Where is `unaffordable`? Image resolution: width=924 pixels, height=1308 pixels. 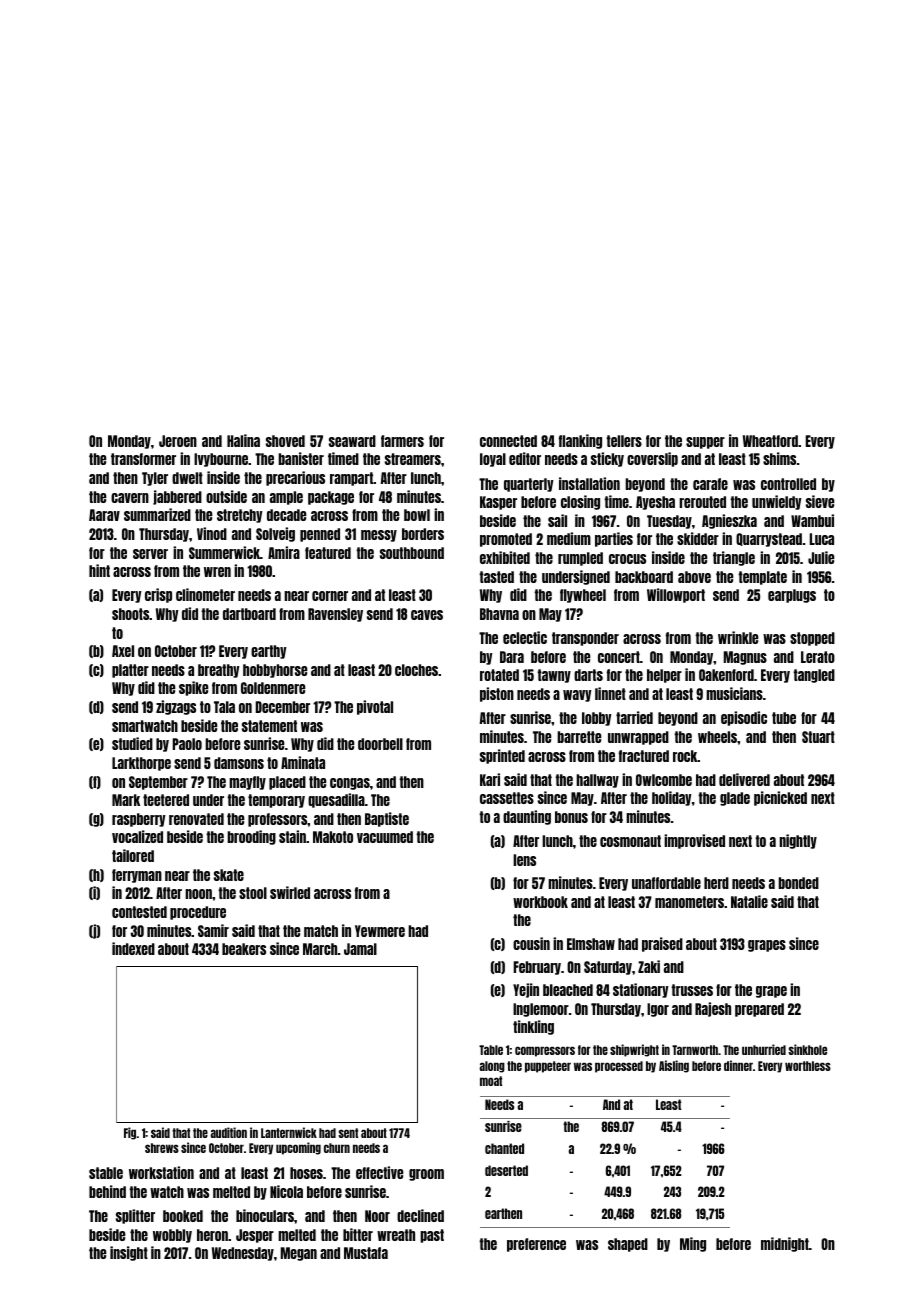
unaffordable is located at coordinates (666, 883).
